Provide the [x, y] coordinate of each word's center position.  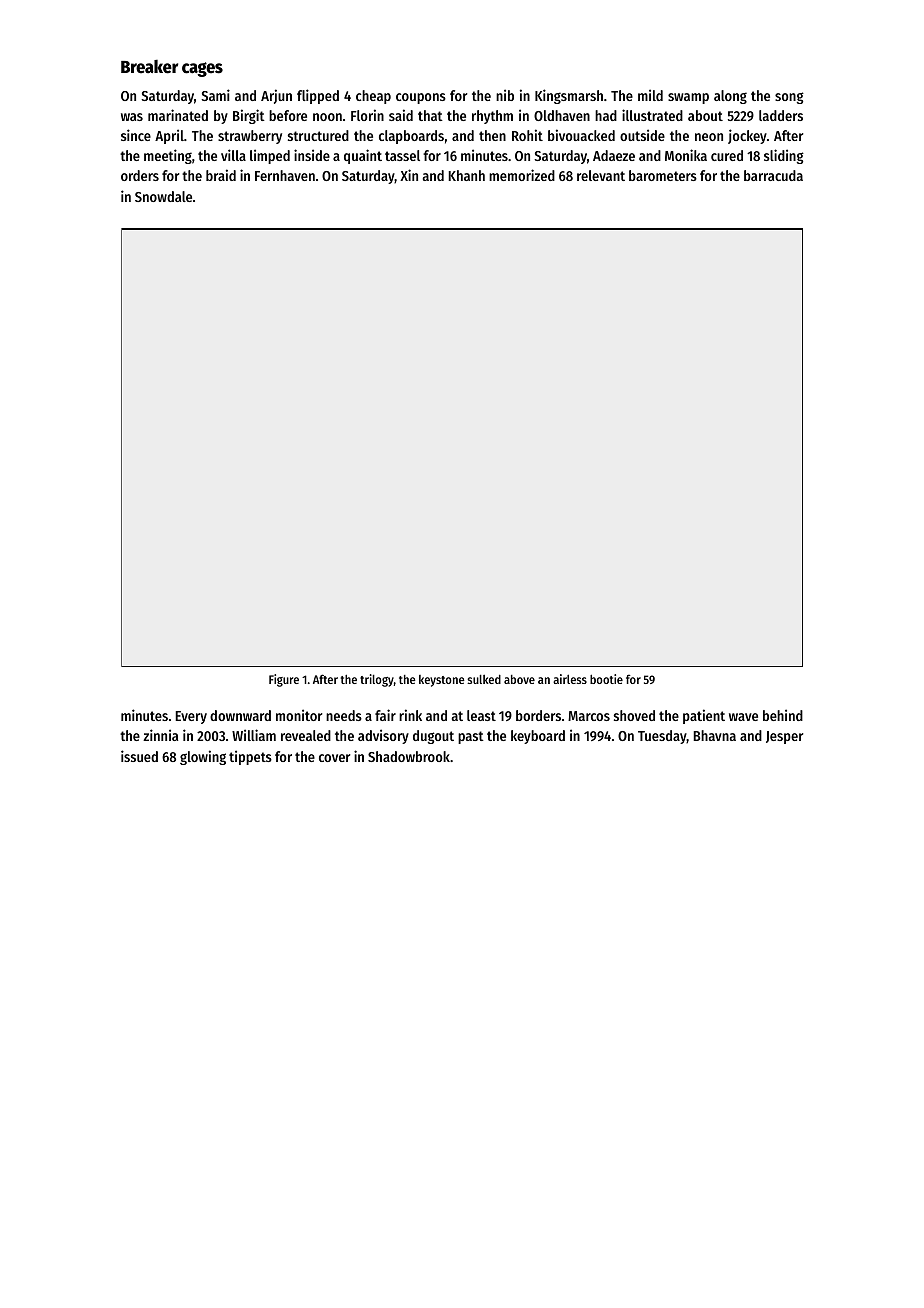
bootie [606, 679]
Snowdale [163, 196]
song [789, 98]
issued [139, 756]
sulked [484, 679]
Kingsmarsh [569, 96]
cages [202, 69]
